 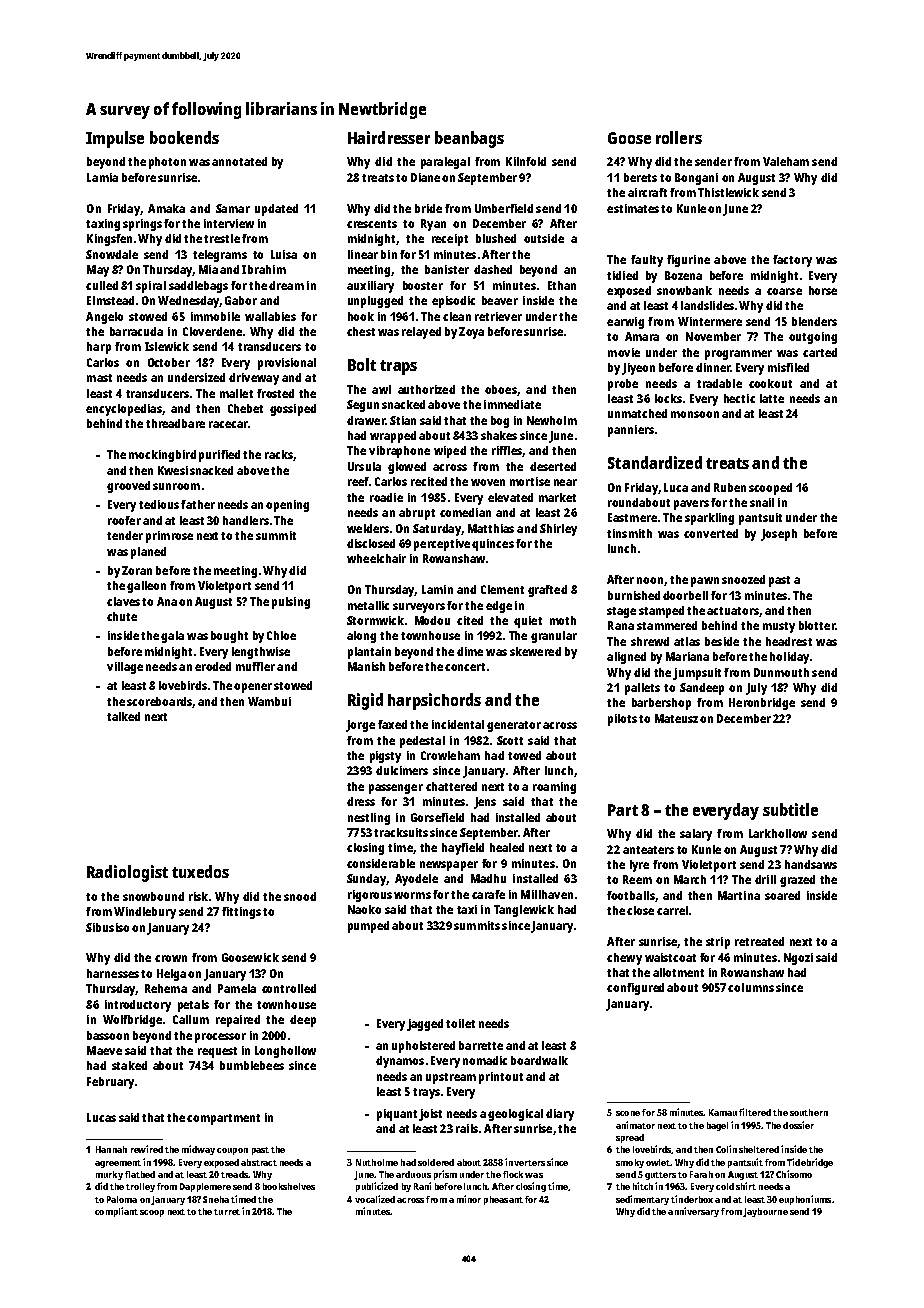 I want to click on compliant, so click(x=116, y=1212).
